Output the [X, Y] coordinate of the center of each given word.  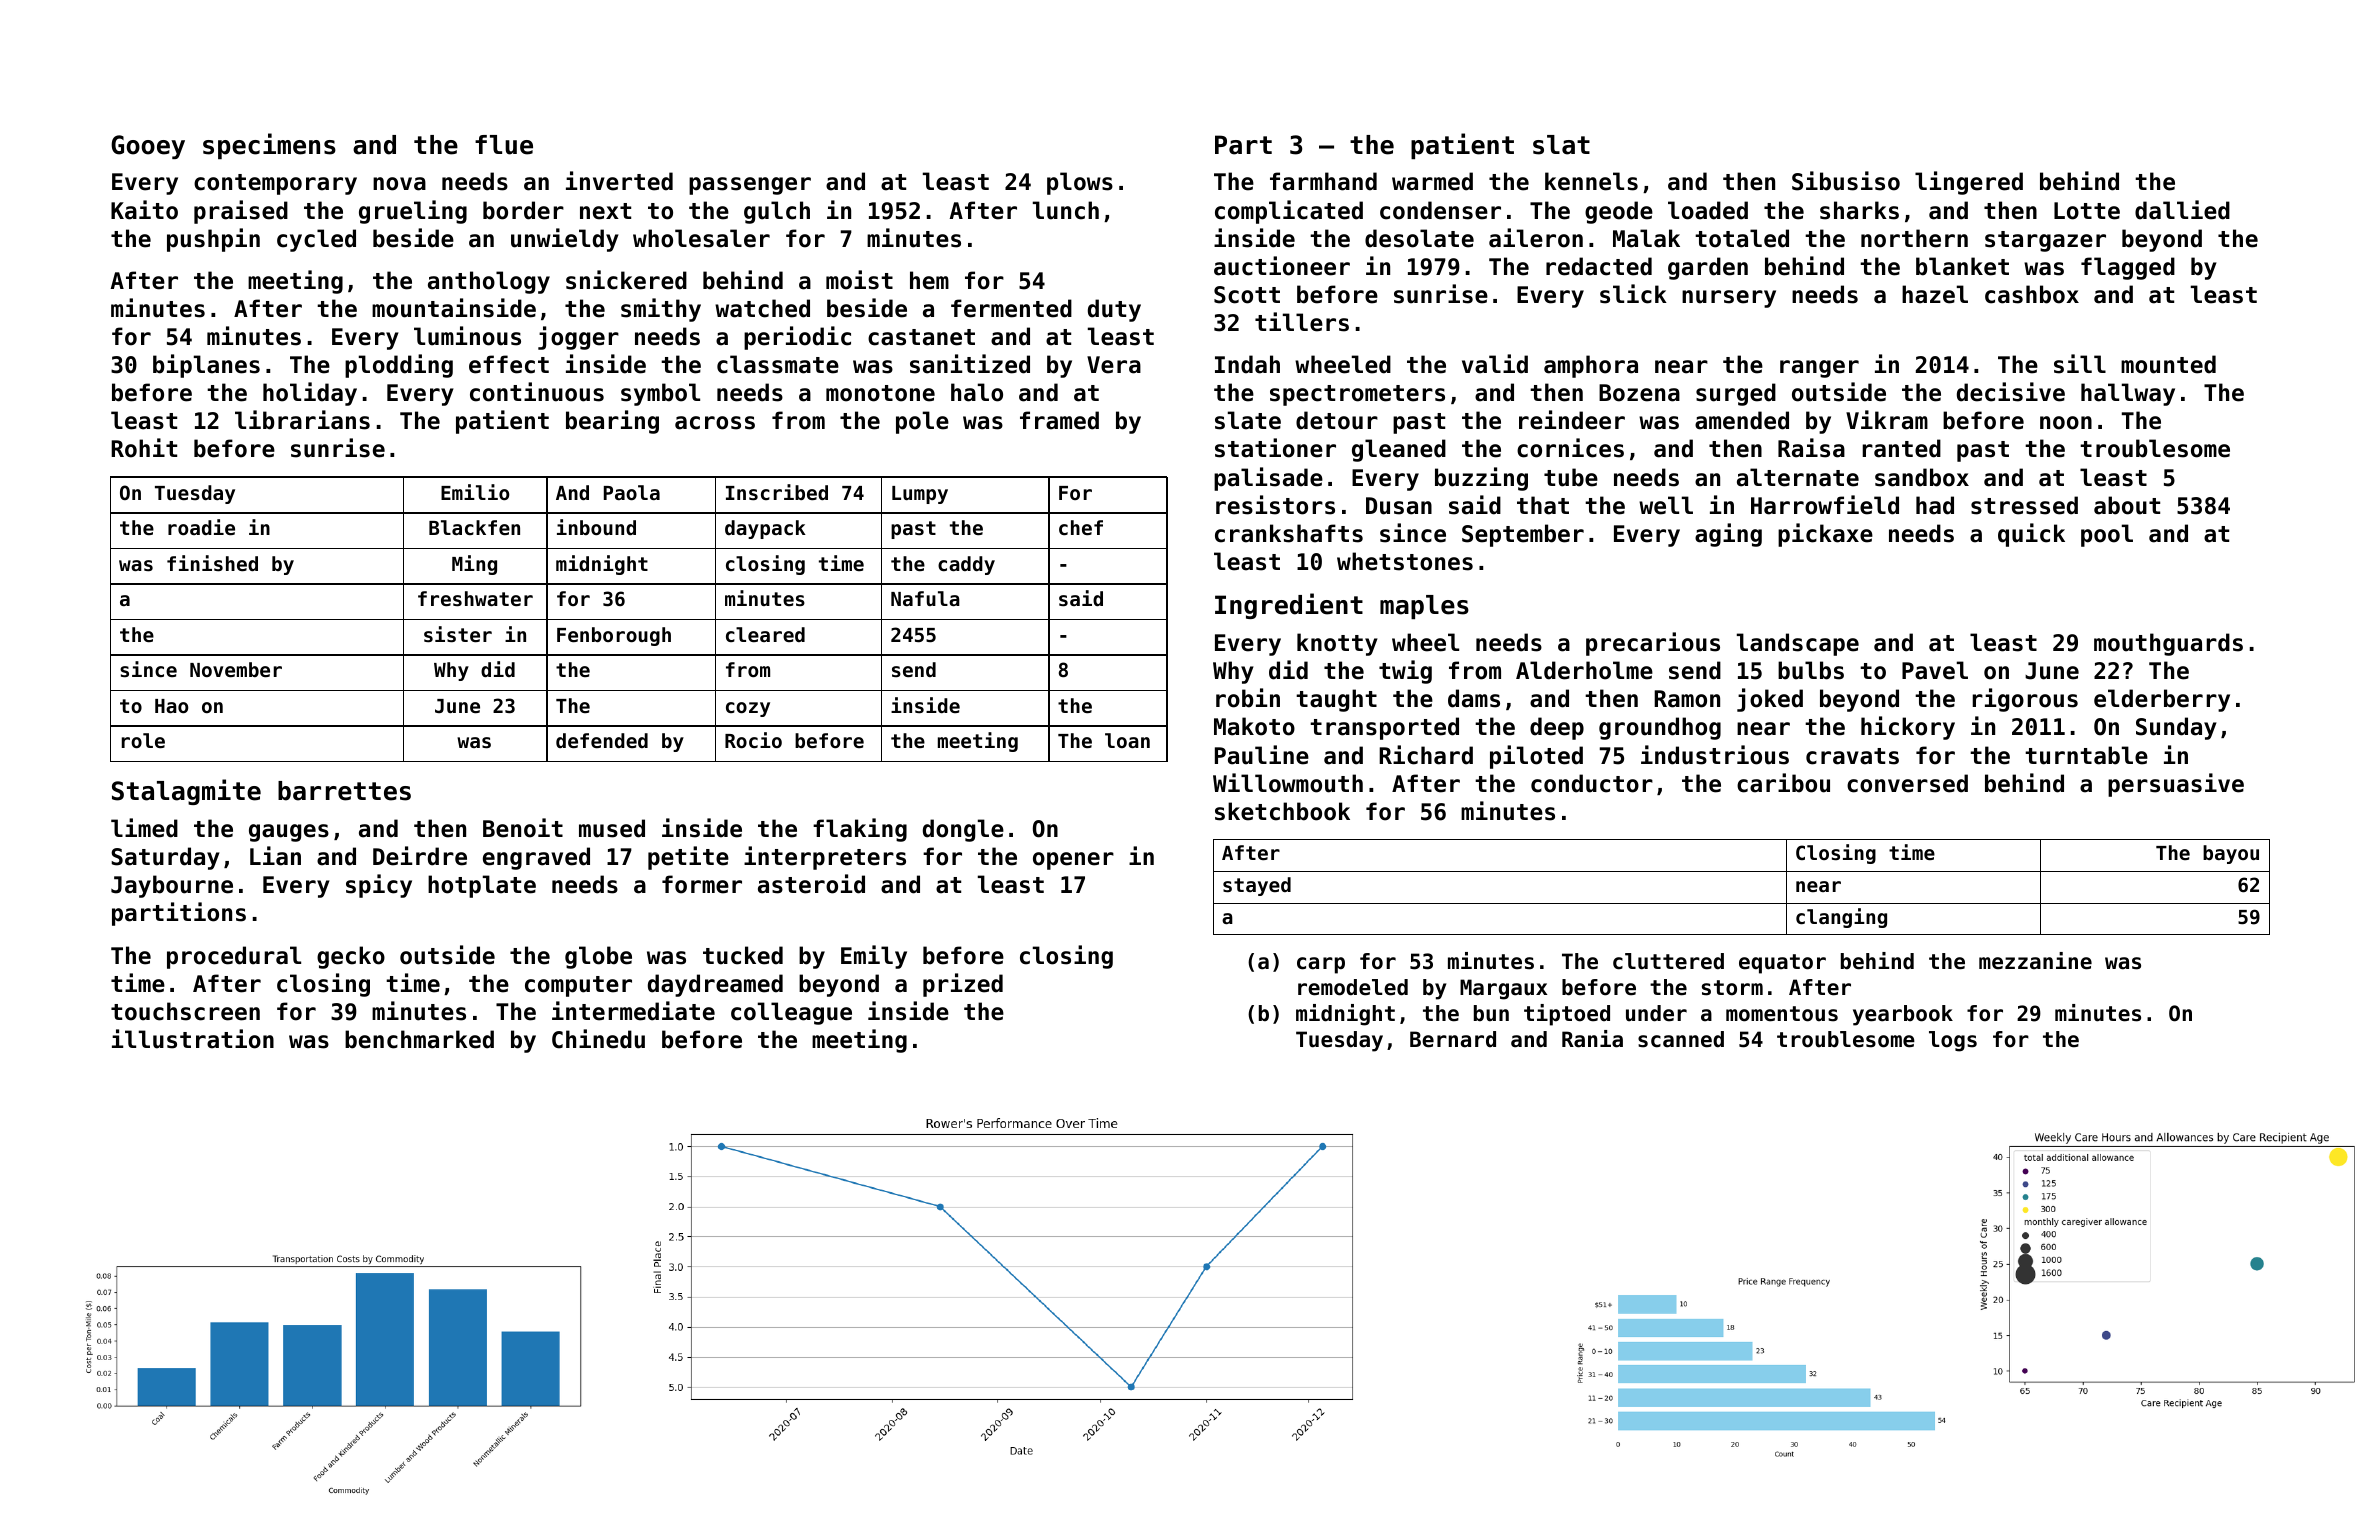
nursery [1729, 299]
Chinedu [598, 1039]
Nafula [925, 598]
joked [1770, 700]
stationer [1275, 448]
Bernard [1453, 1039]
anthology [489, 282]
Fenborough [614, 636]
